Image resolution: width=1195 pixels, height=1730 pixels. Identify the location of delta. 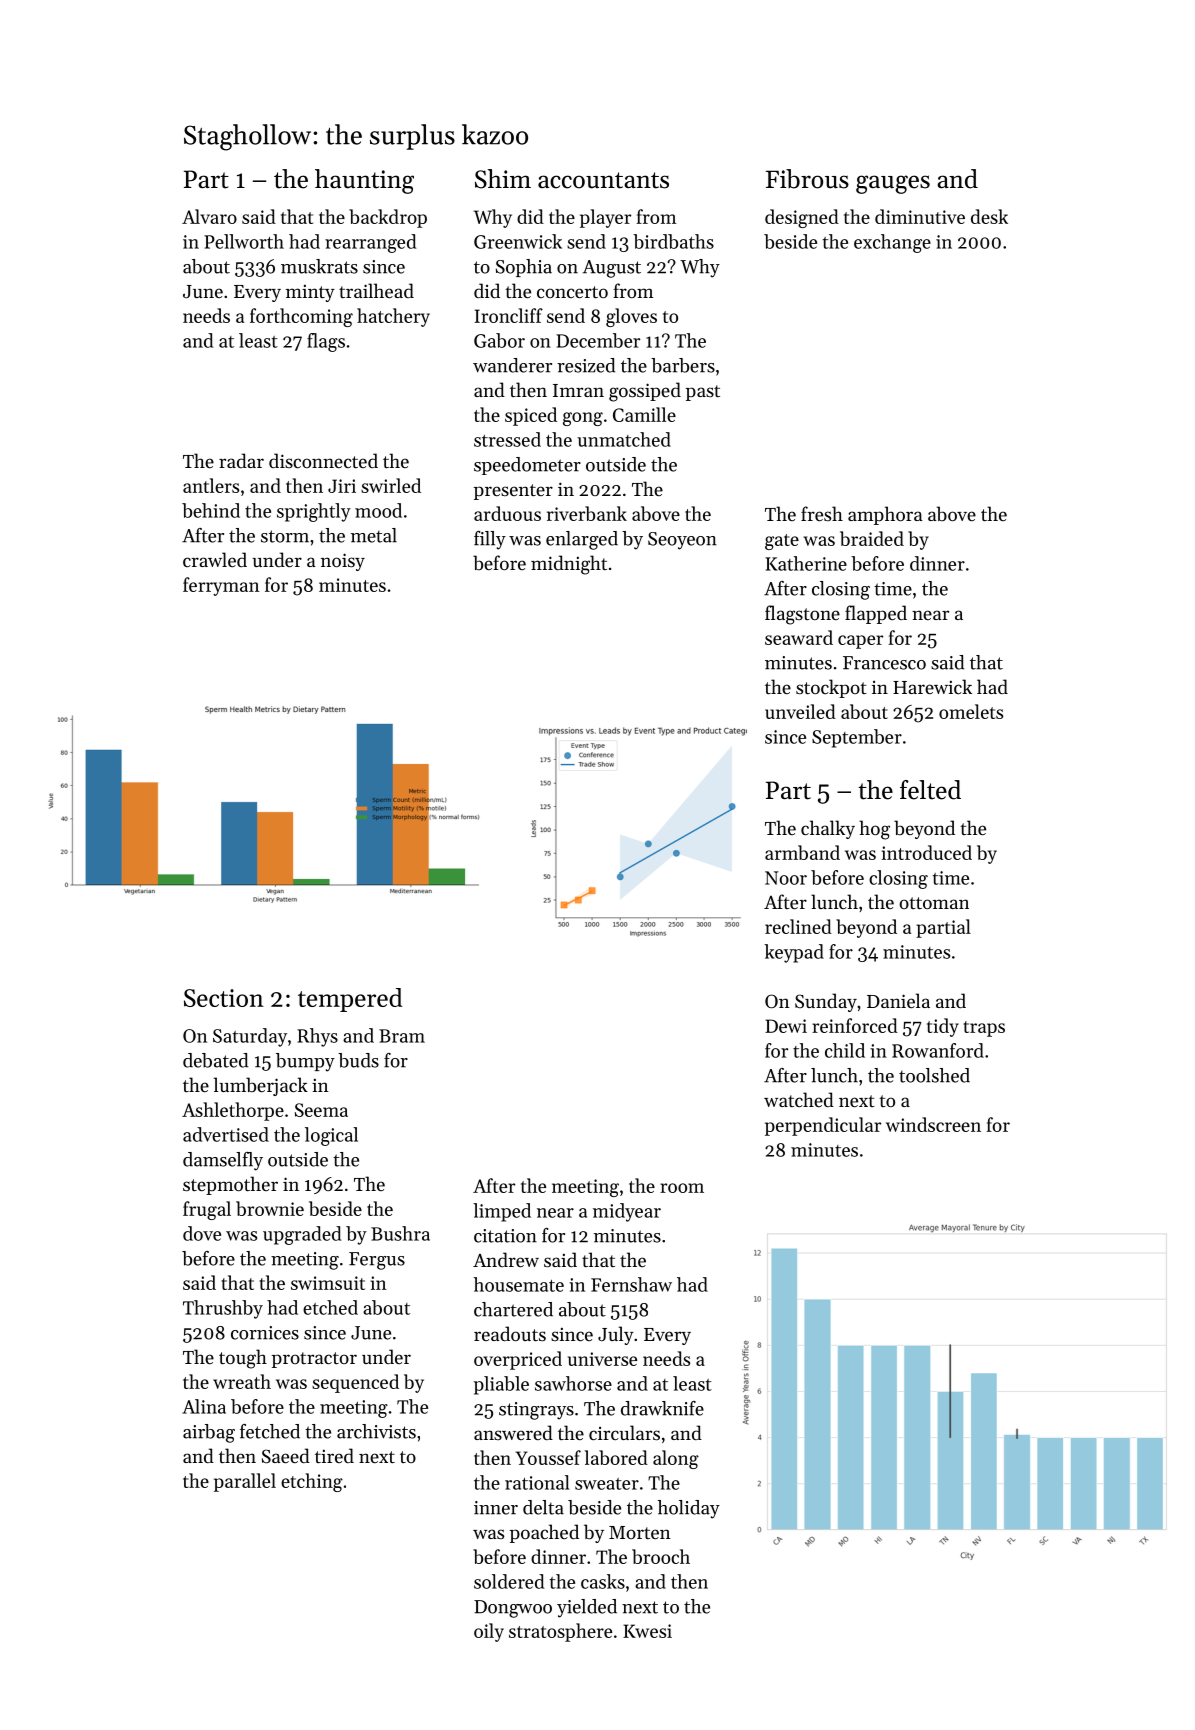
(543, 1507).
